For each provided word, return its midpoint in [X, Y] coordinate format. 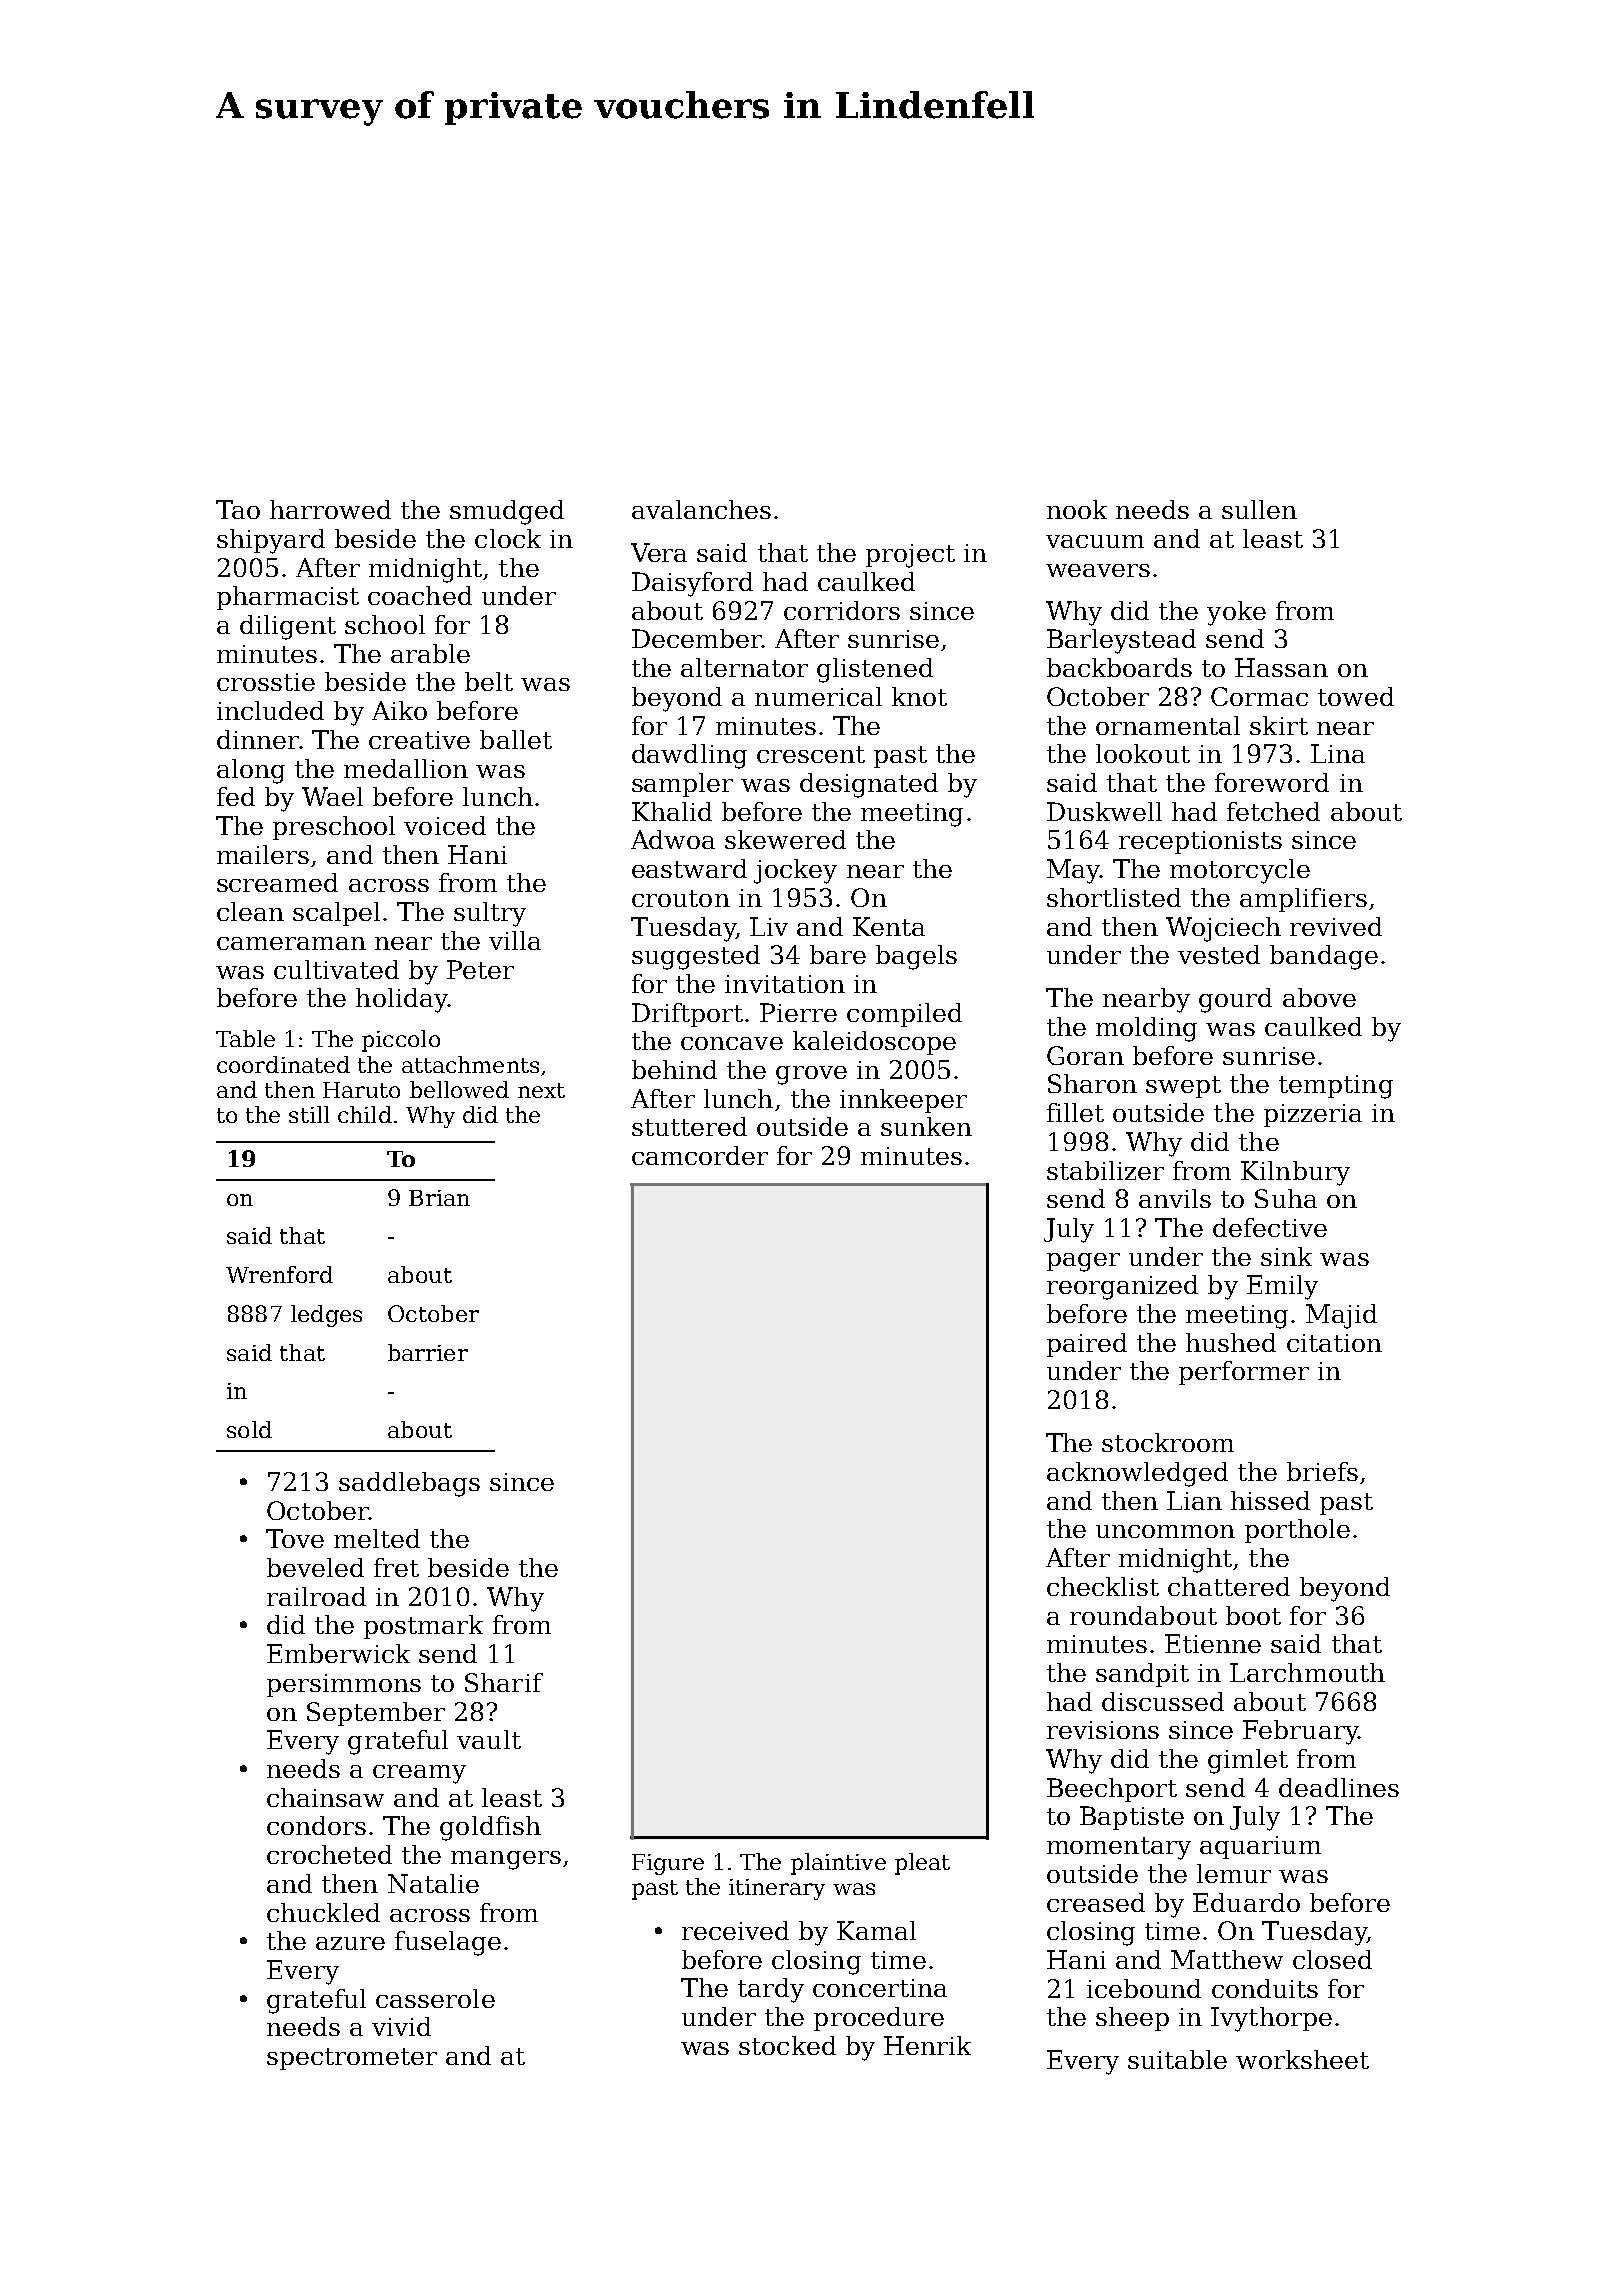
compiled [904, 1015]
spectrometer [352, 2059]
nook [1077, 509]
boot [1253, 1615]
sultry [490, 914]
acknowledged [1137, 1474]
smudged [507, 512]
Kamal [876, 1930]
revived [1336, 926]
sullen [1259, 509]
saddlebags [409, 1484]
